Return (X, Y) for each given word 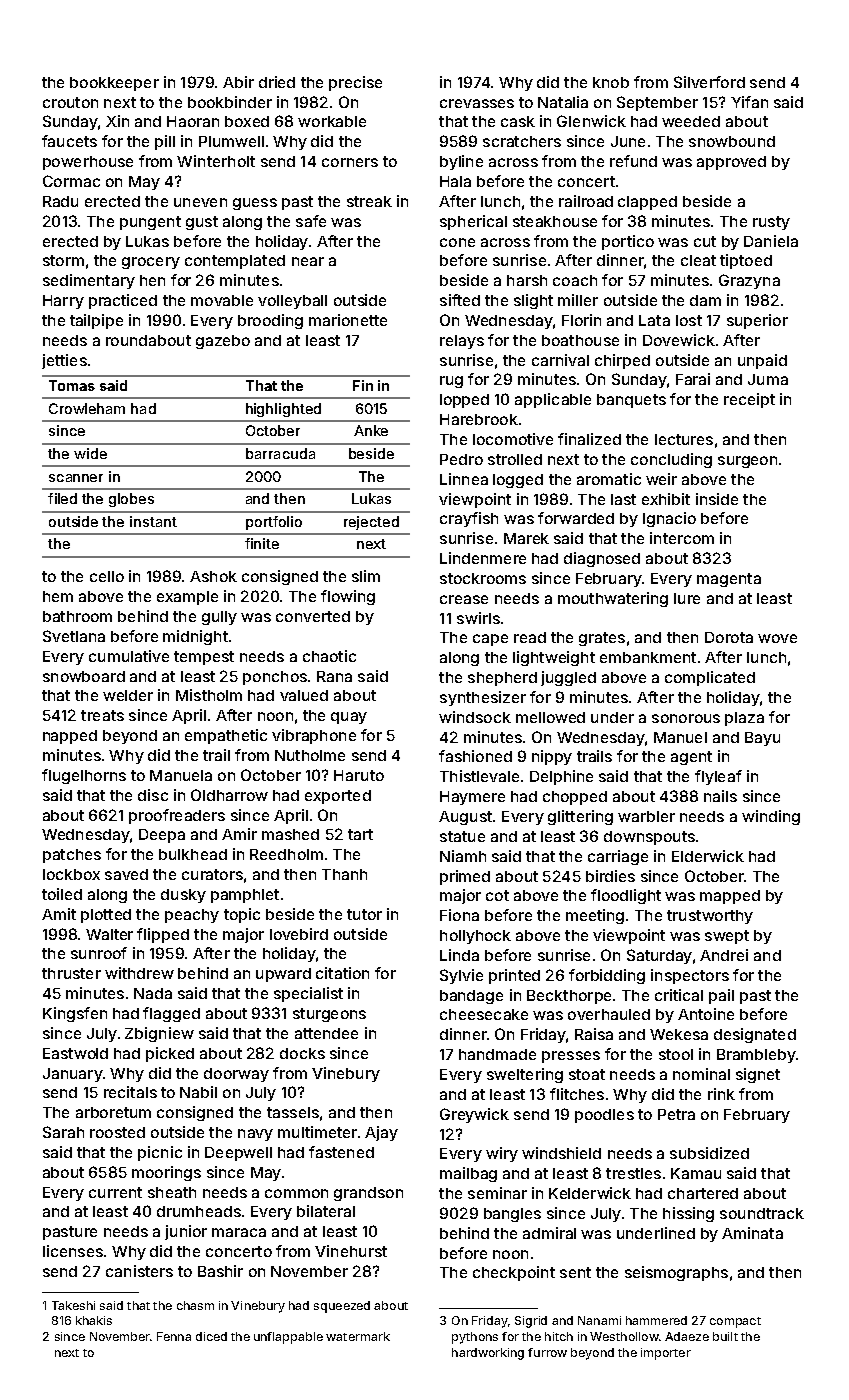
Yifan (749, 102)
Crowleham (87, 408)
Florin (581, 320)
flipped (163, 935)
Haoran (193, 121)
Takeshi (73, 1305)
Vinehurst (351, 1251)
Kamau (696, 1173)
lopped (464, 401)
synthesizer (483, 698)
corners (350, 162)
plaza (744, 719)
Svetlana (74, 636)
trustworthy (710, 917)
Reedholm (286, 854)
